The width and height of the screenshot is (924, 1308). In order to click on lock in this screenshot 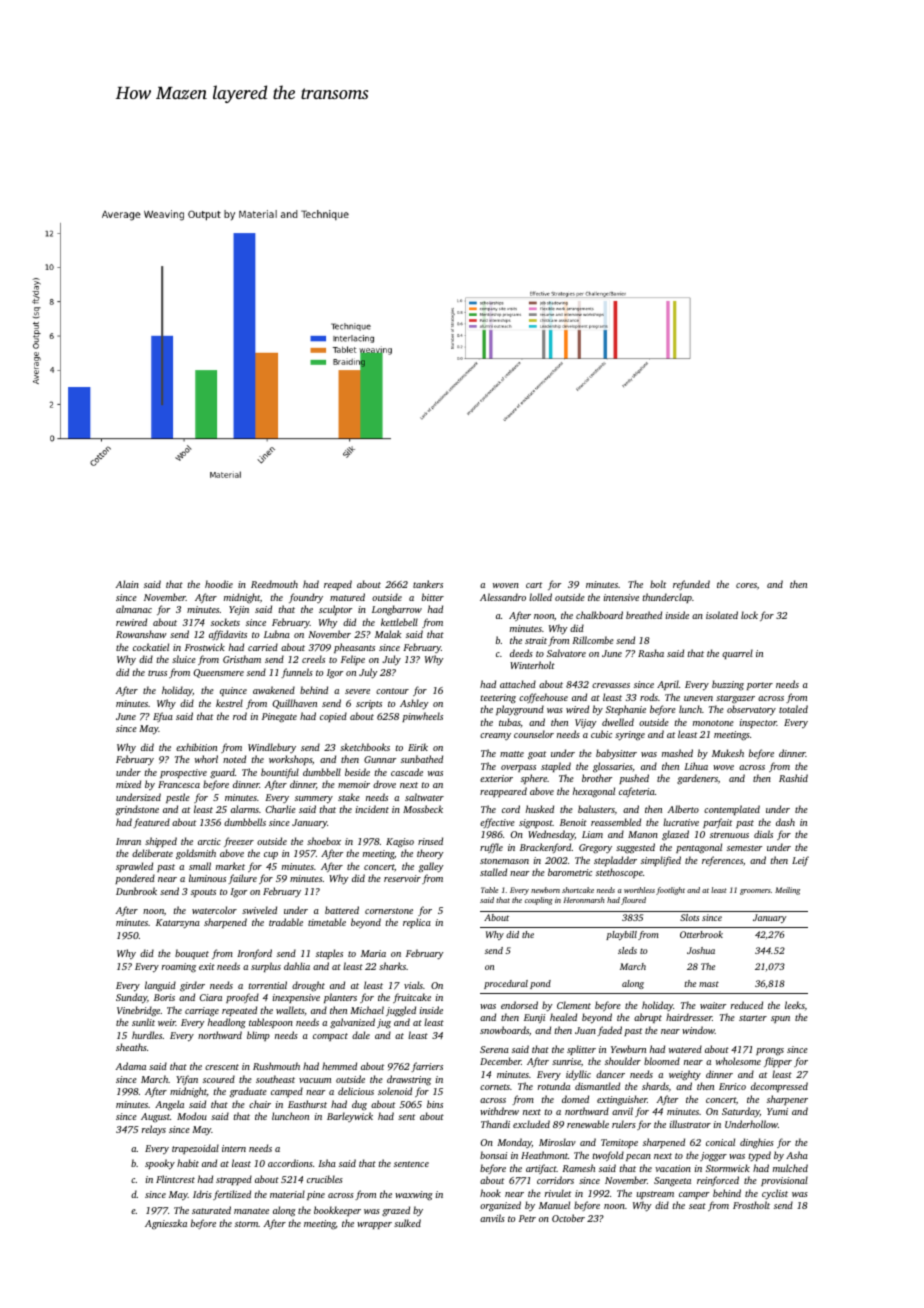, I will do `click(749, 615)`.
